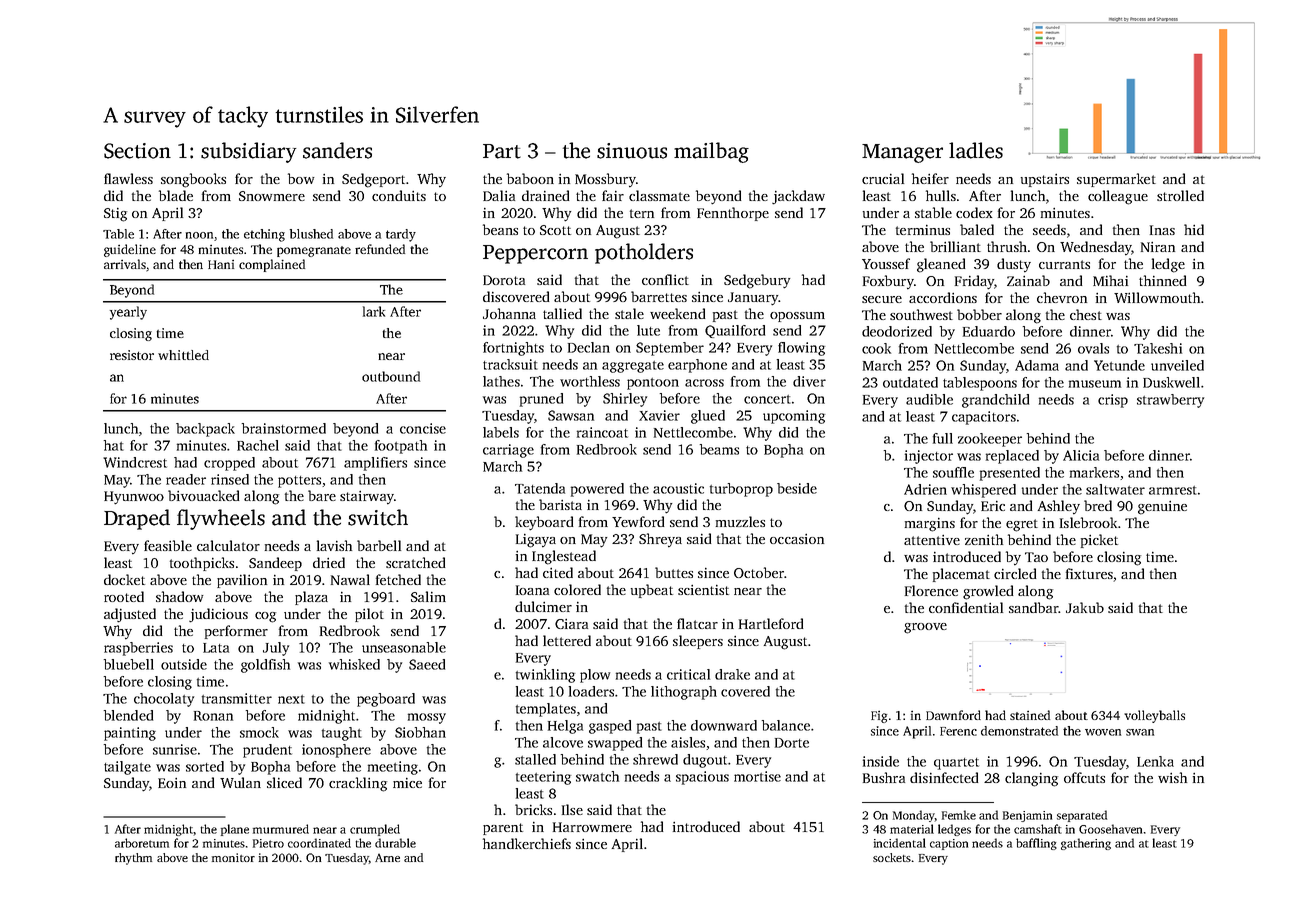  I want to click on Stig, so click(115, 215).
